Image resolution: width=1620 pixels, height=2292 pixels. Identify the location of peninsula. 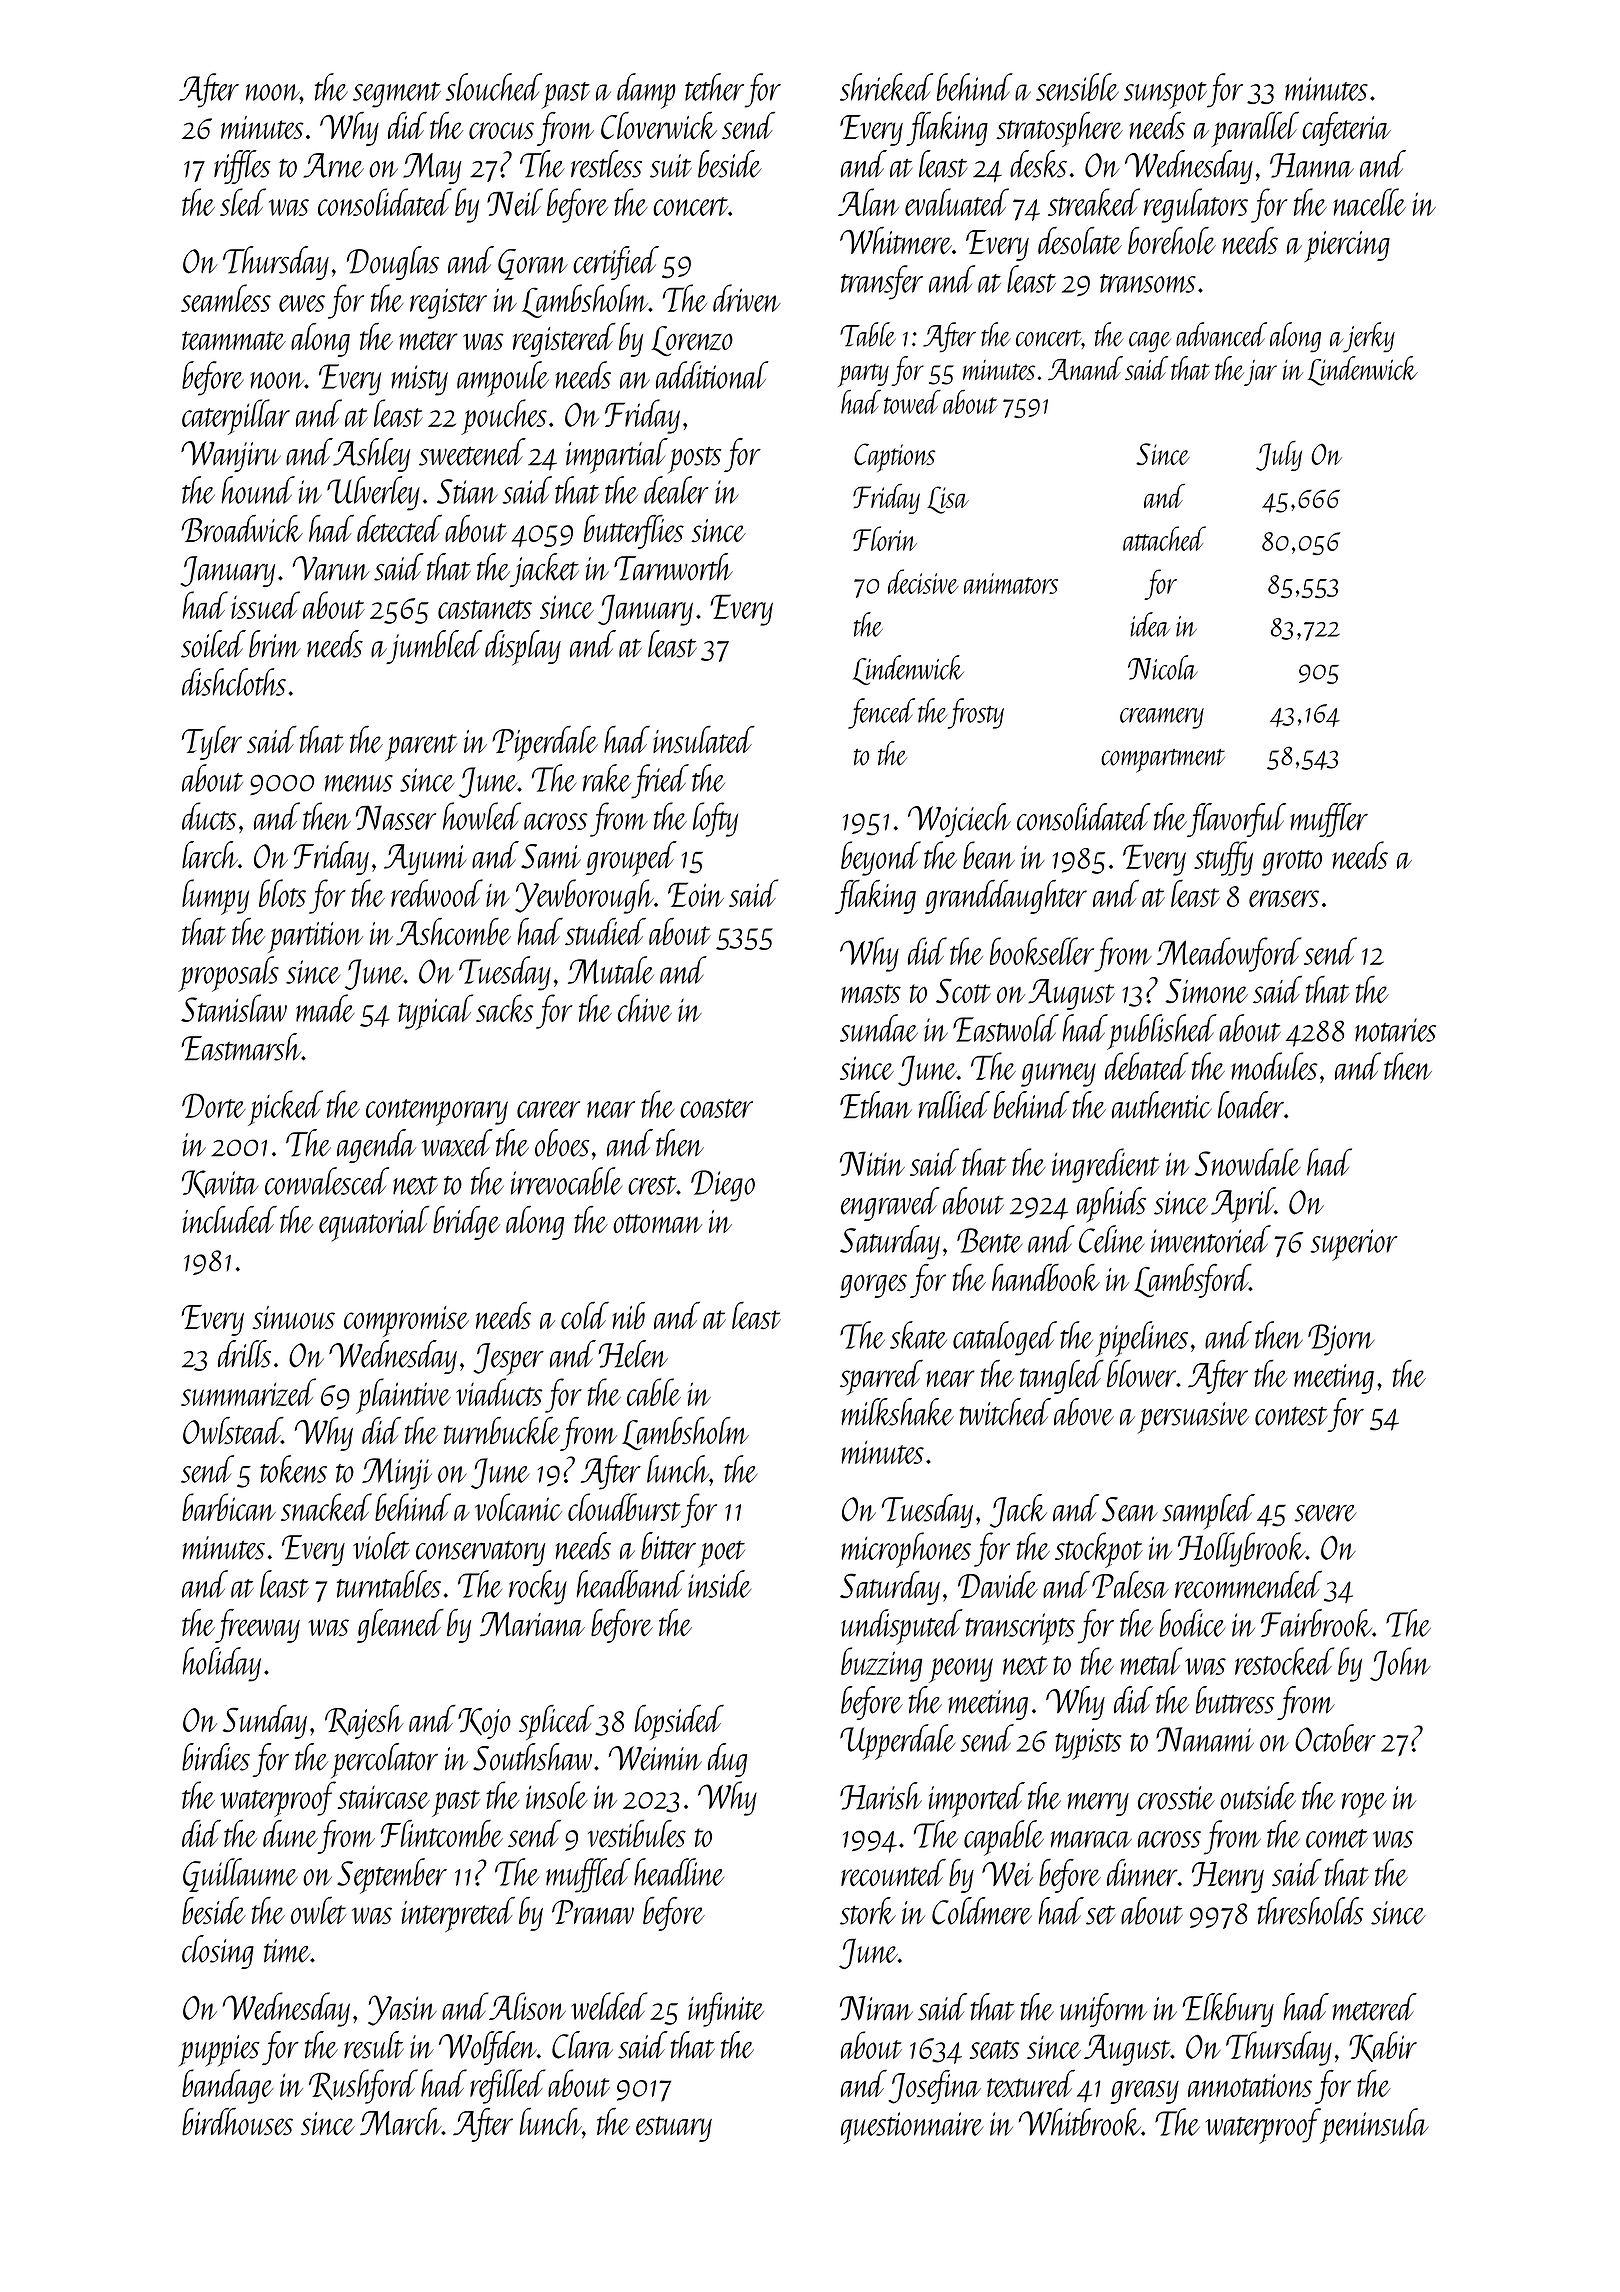
(1374, 2125).
